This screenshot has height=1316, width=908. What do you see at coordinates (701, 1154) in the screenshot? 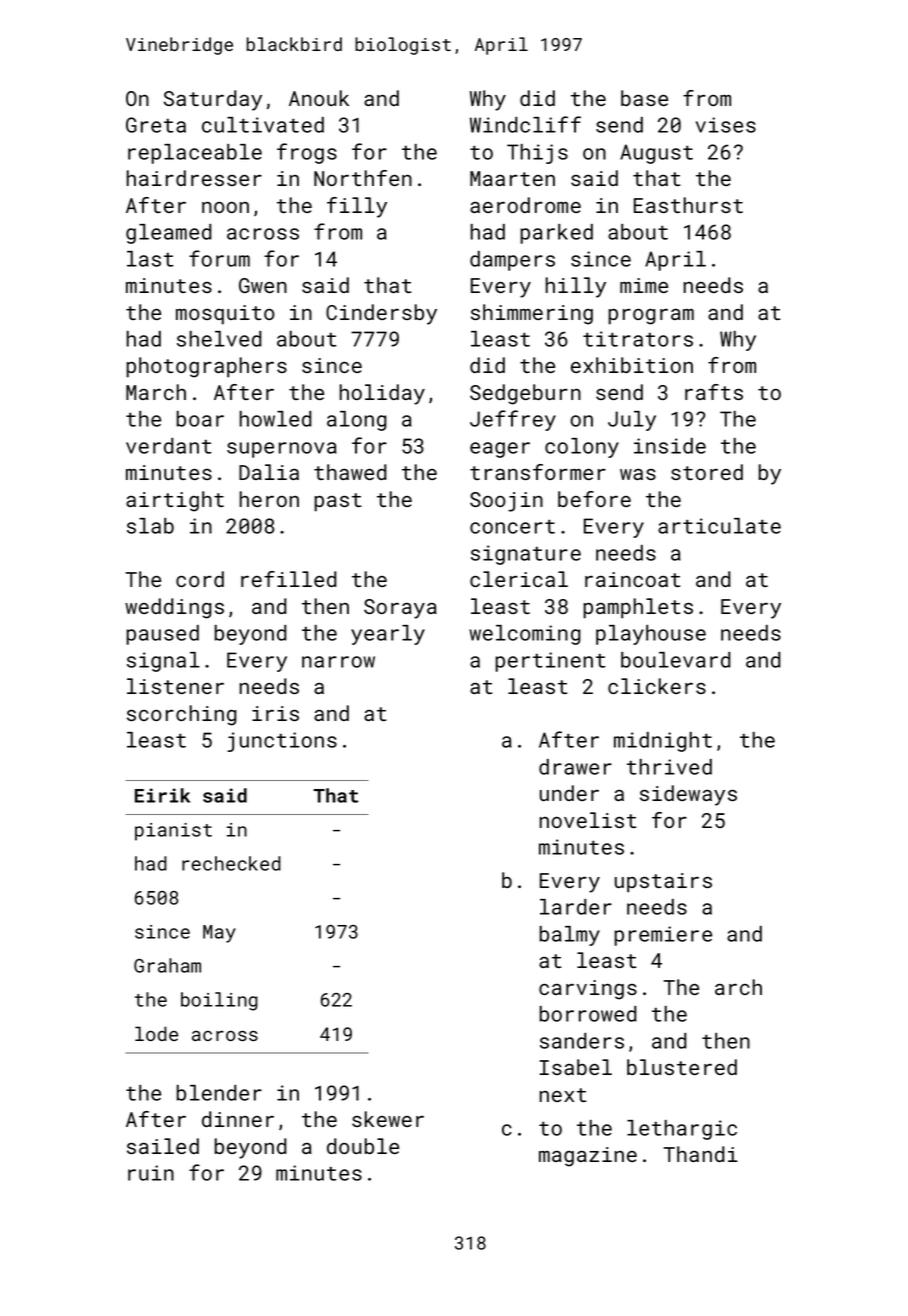
I see `Thandi` at bounding box center [701, 1154].
